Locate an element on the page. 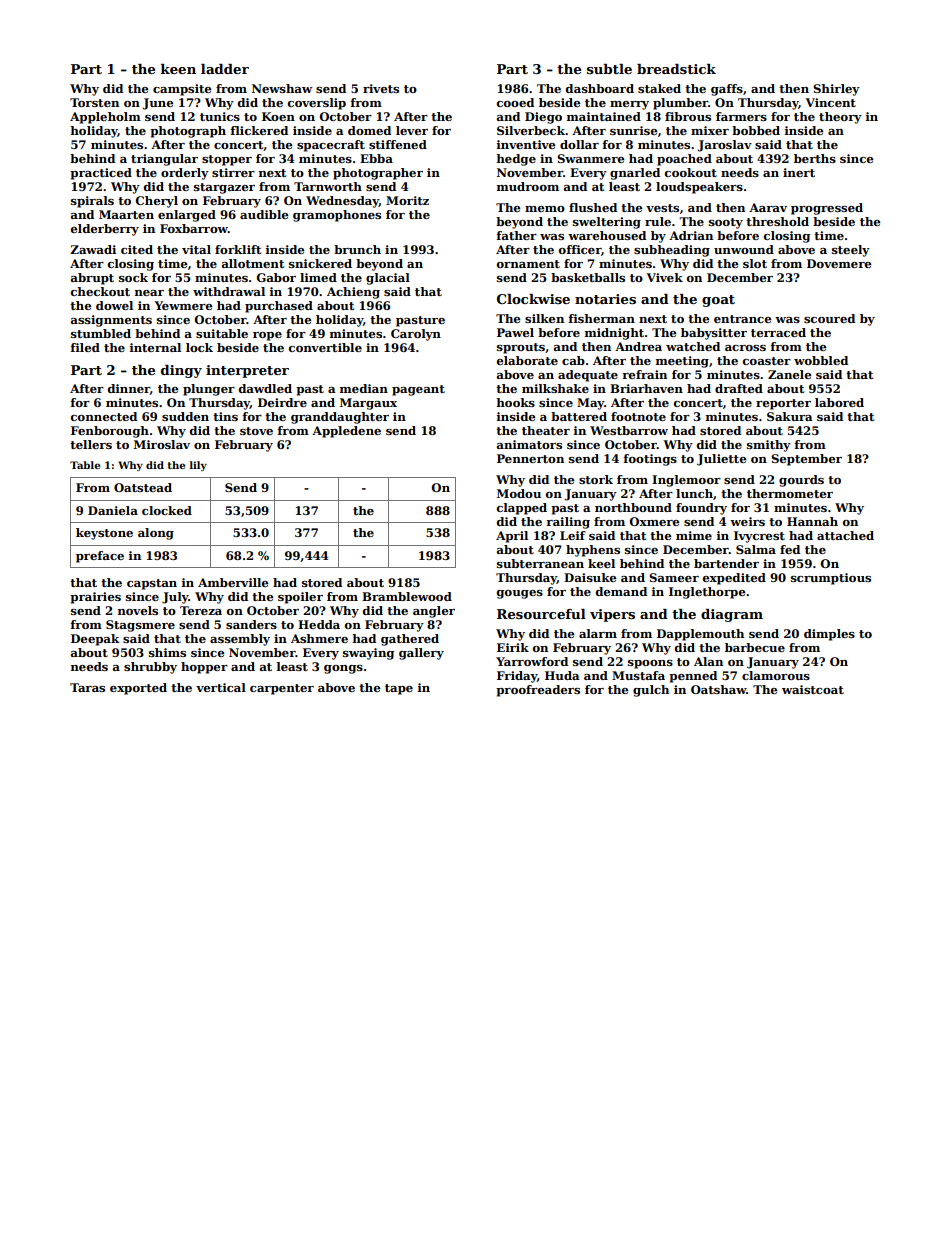 This page has height=1233, width=952. keen is located at coordinates (178, 69).
